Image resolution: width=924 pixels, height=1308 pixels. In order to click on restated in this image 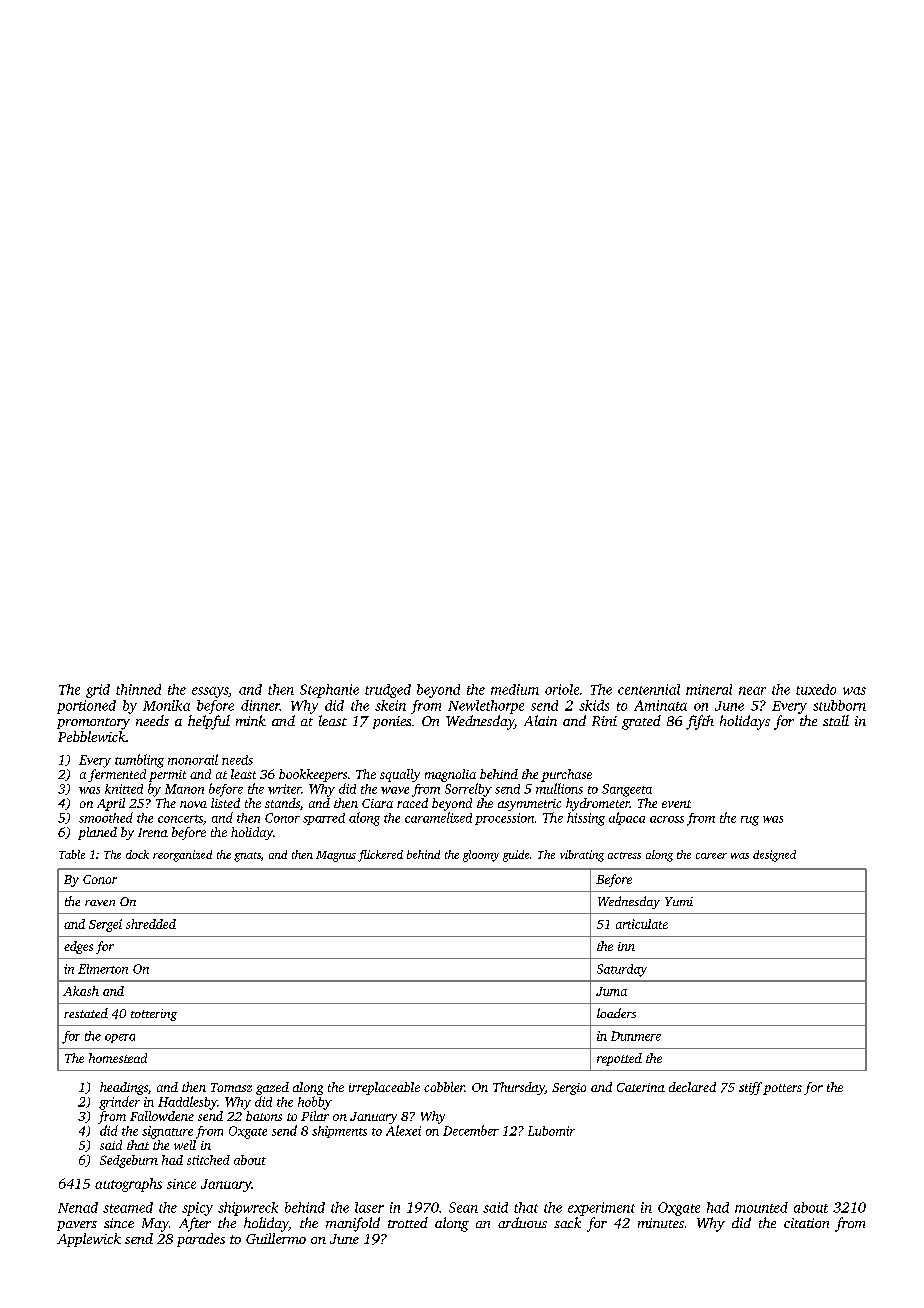, I will do `click(86, 1013)`.
